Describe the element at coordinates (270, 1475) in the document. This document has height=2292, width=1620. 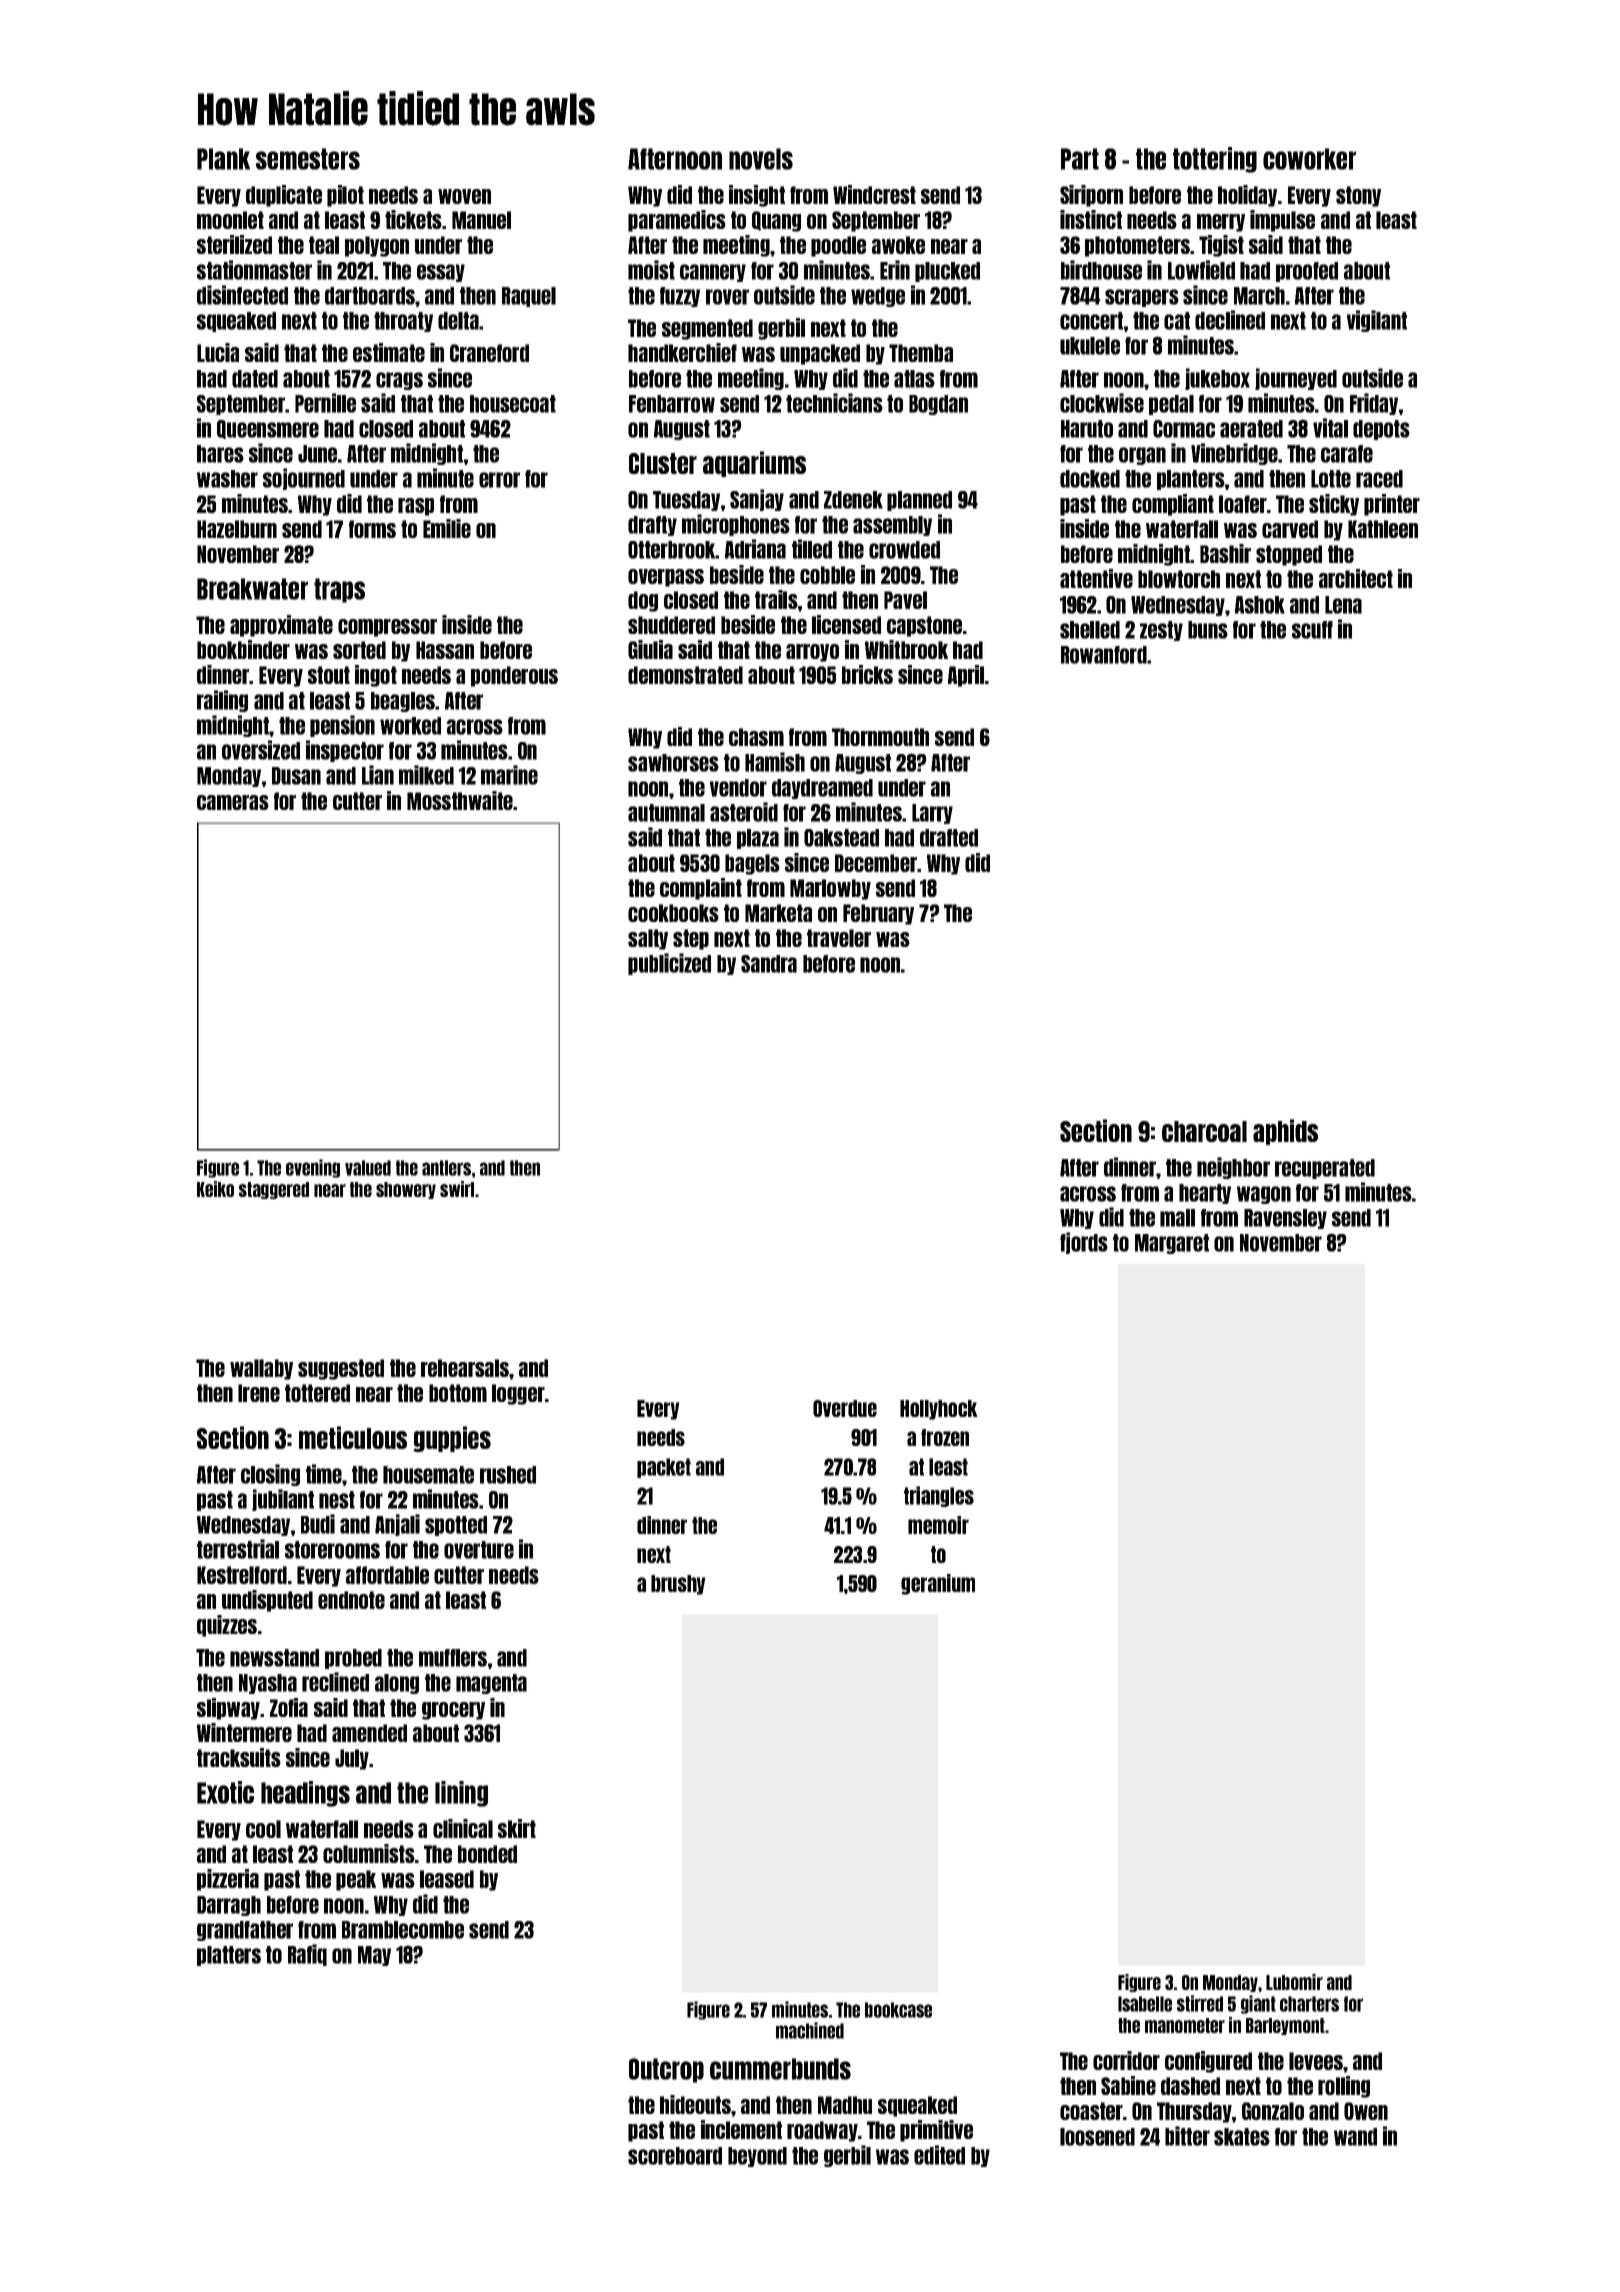
I see `closing` at that location.
